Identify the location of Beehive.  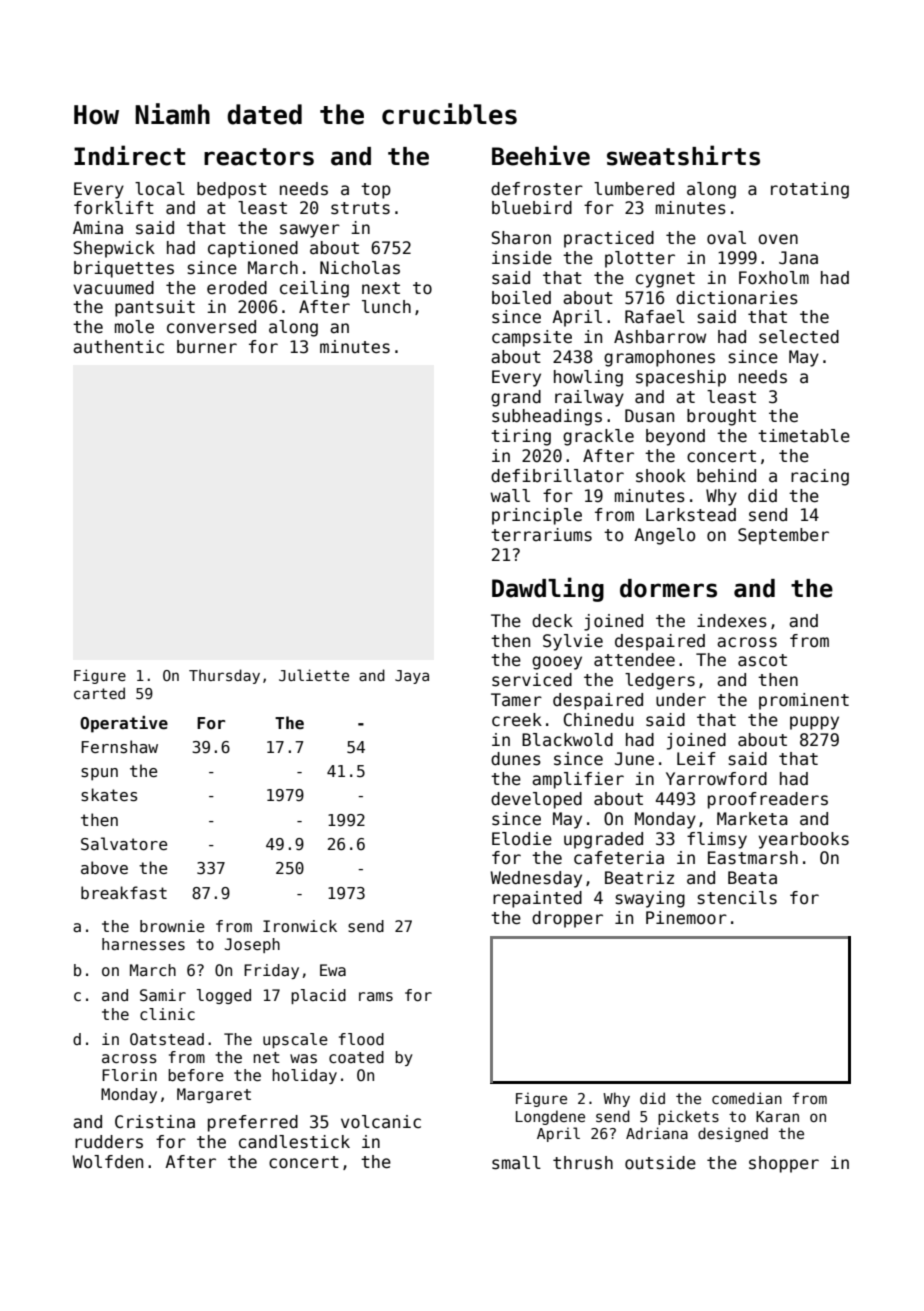
(541, 155).
